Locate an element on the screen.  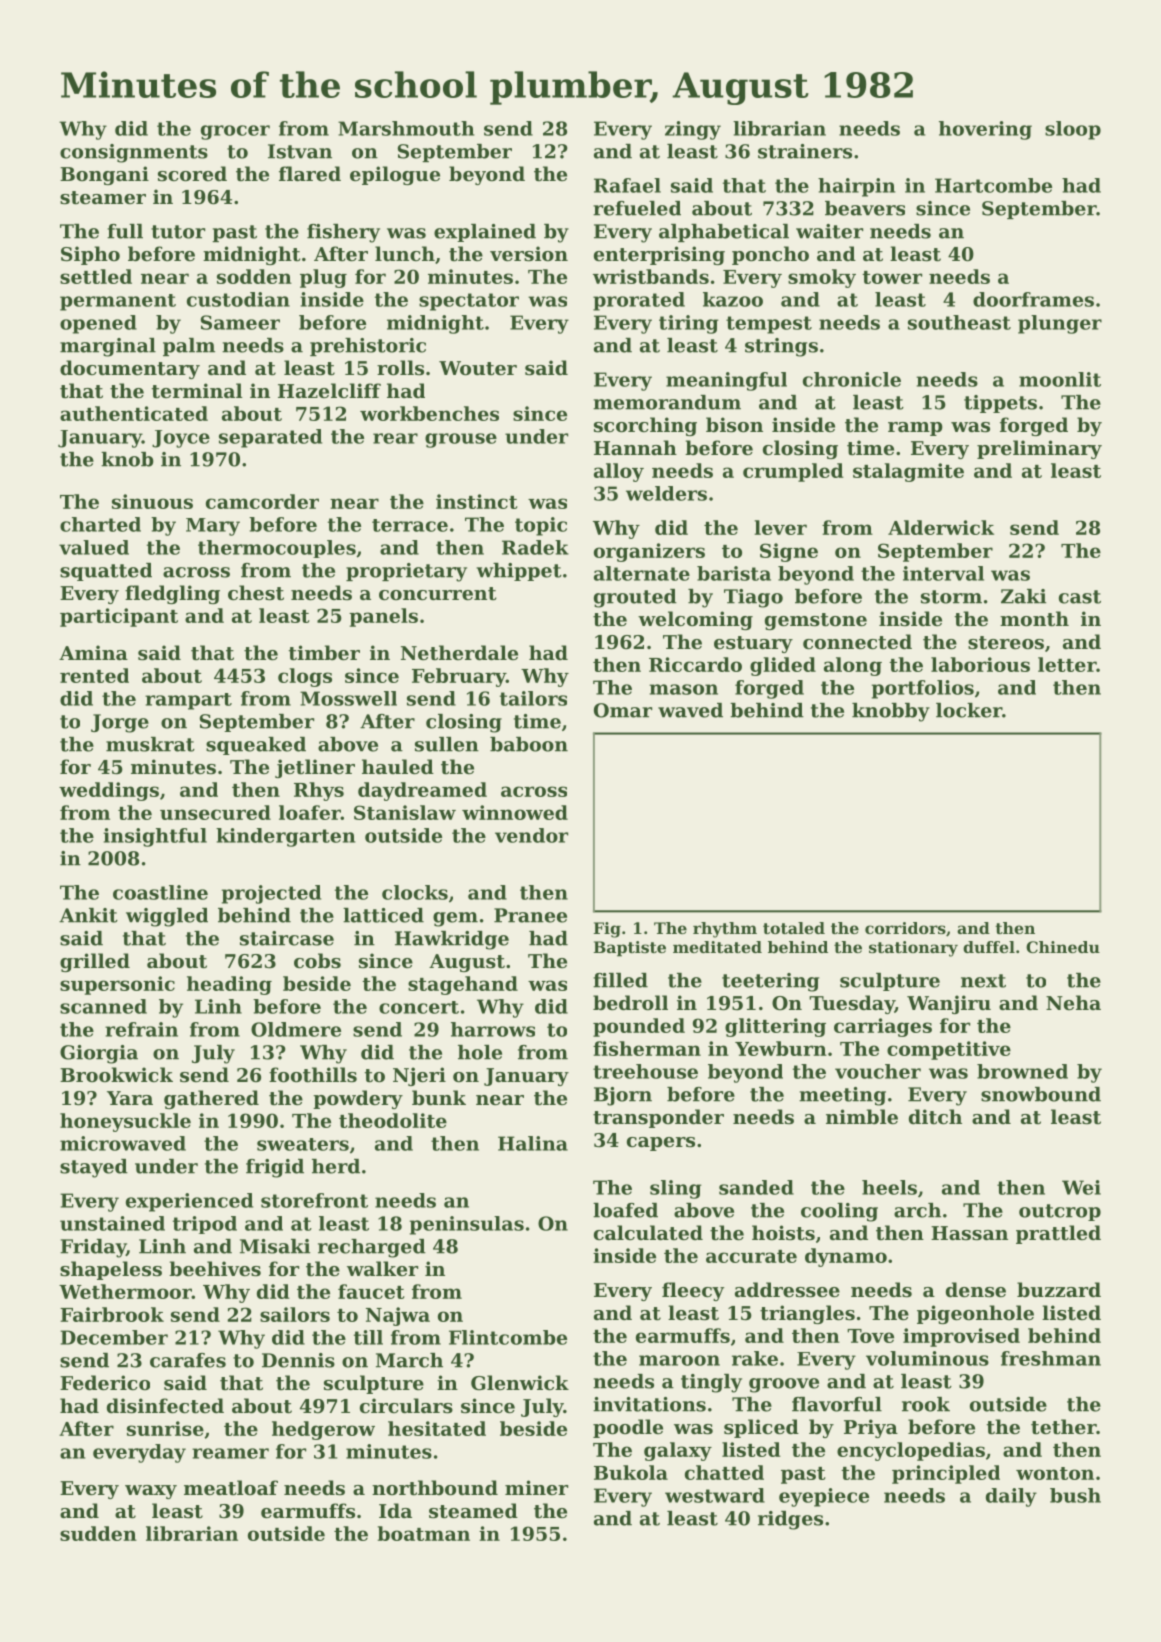
scanned is located at coordinates (103, 1006).
